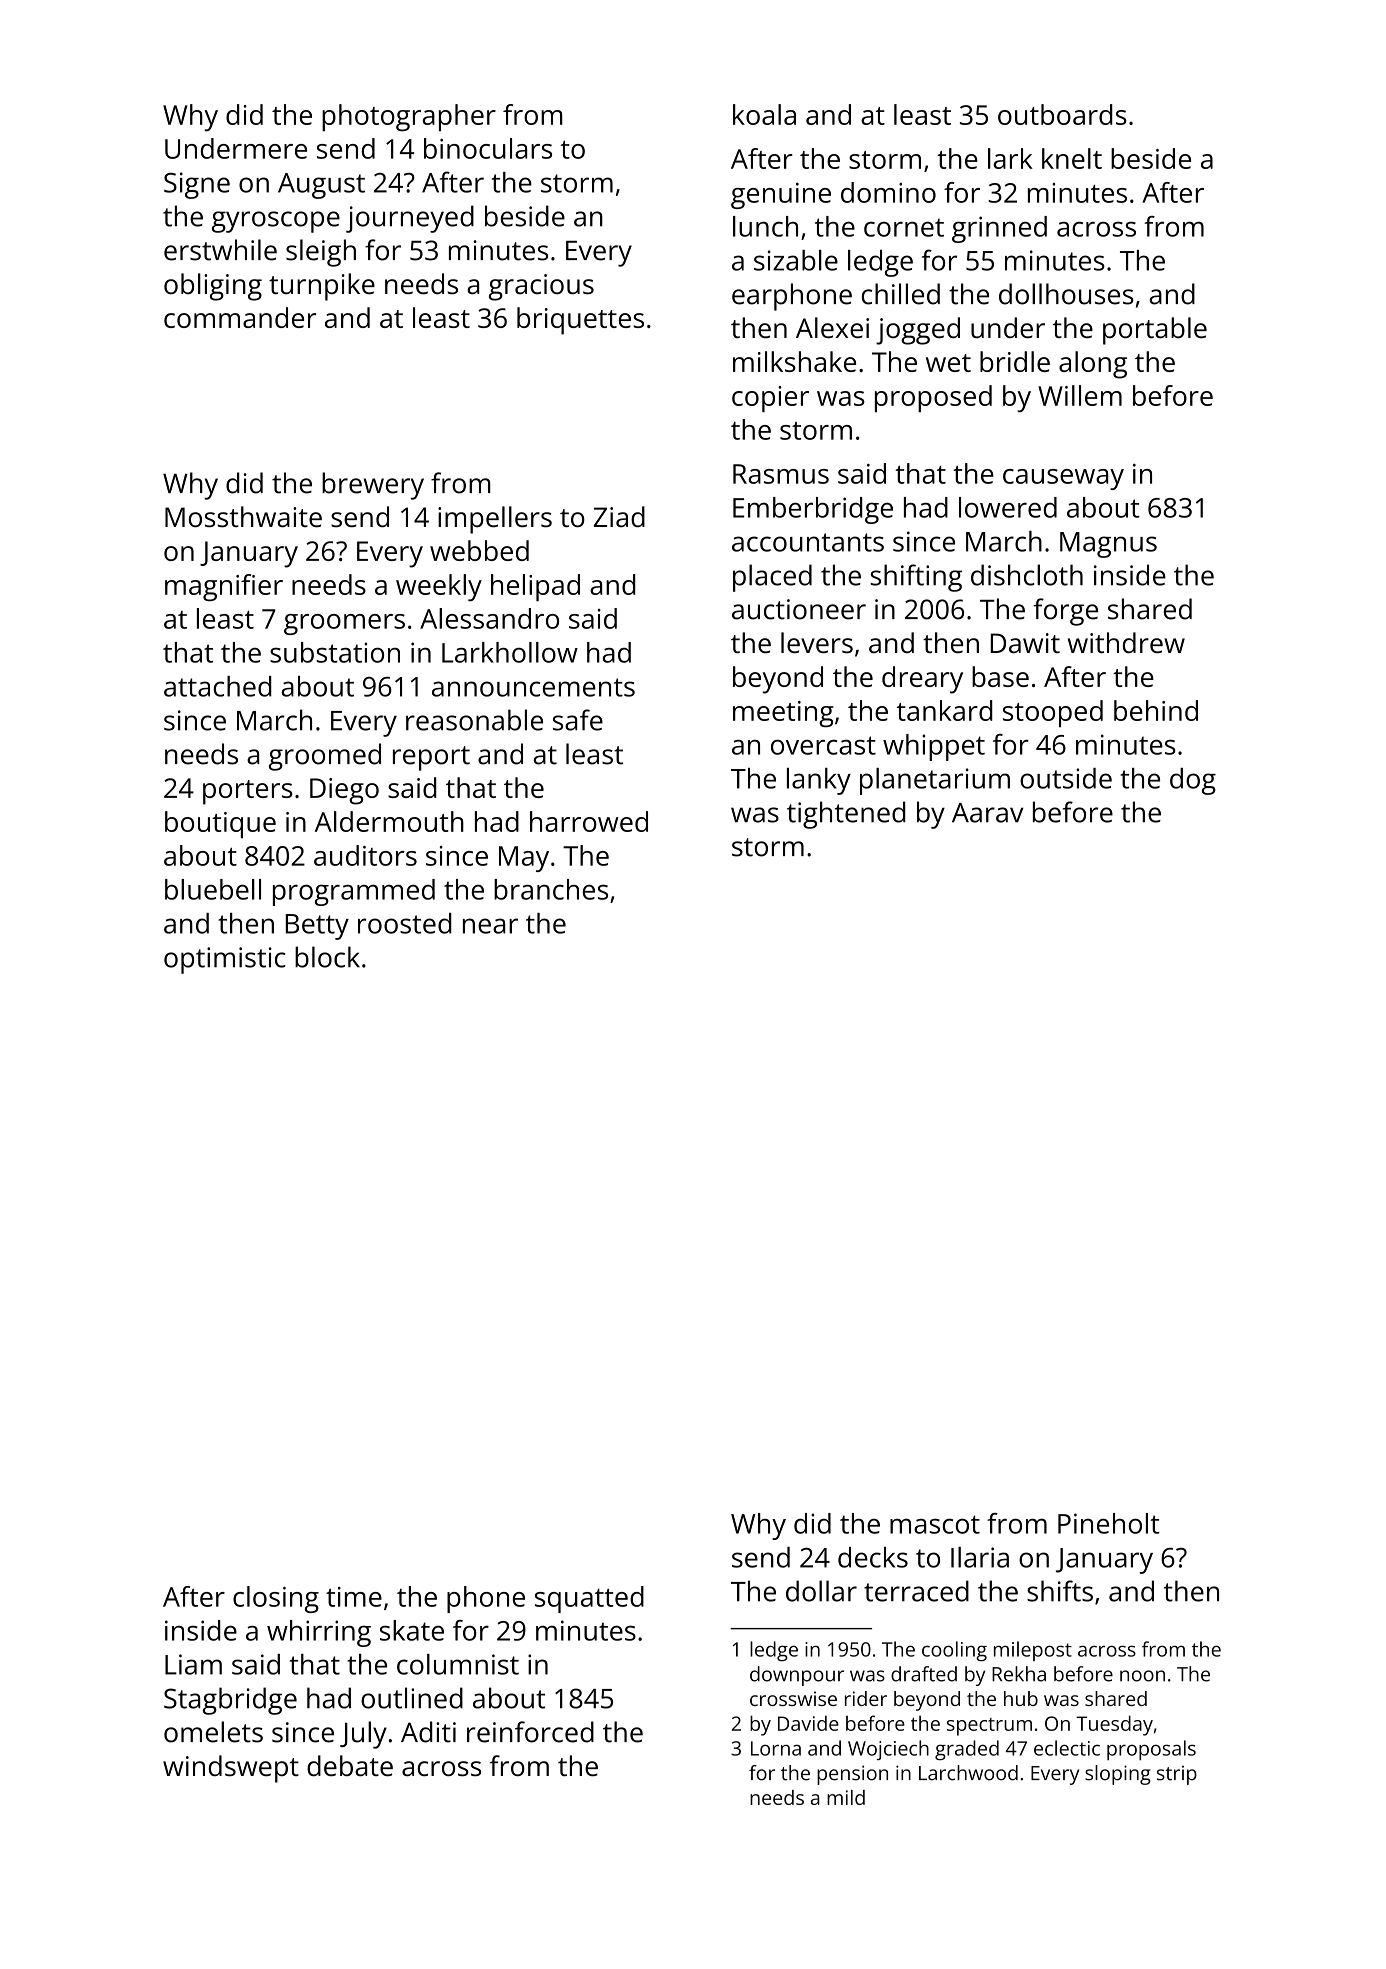 The width and height of the screenshot is (1386, 1969). What do you see at coordinates (794, 361) in the screenshot?
I see `milkshake` at bounding box center [794, 361].
